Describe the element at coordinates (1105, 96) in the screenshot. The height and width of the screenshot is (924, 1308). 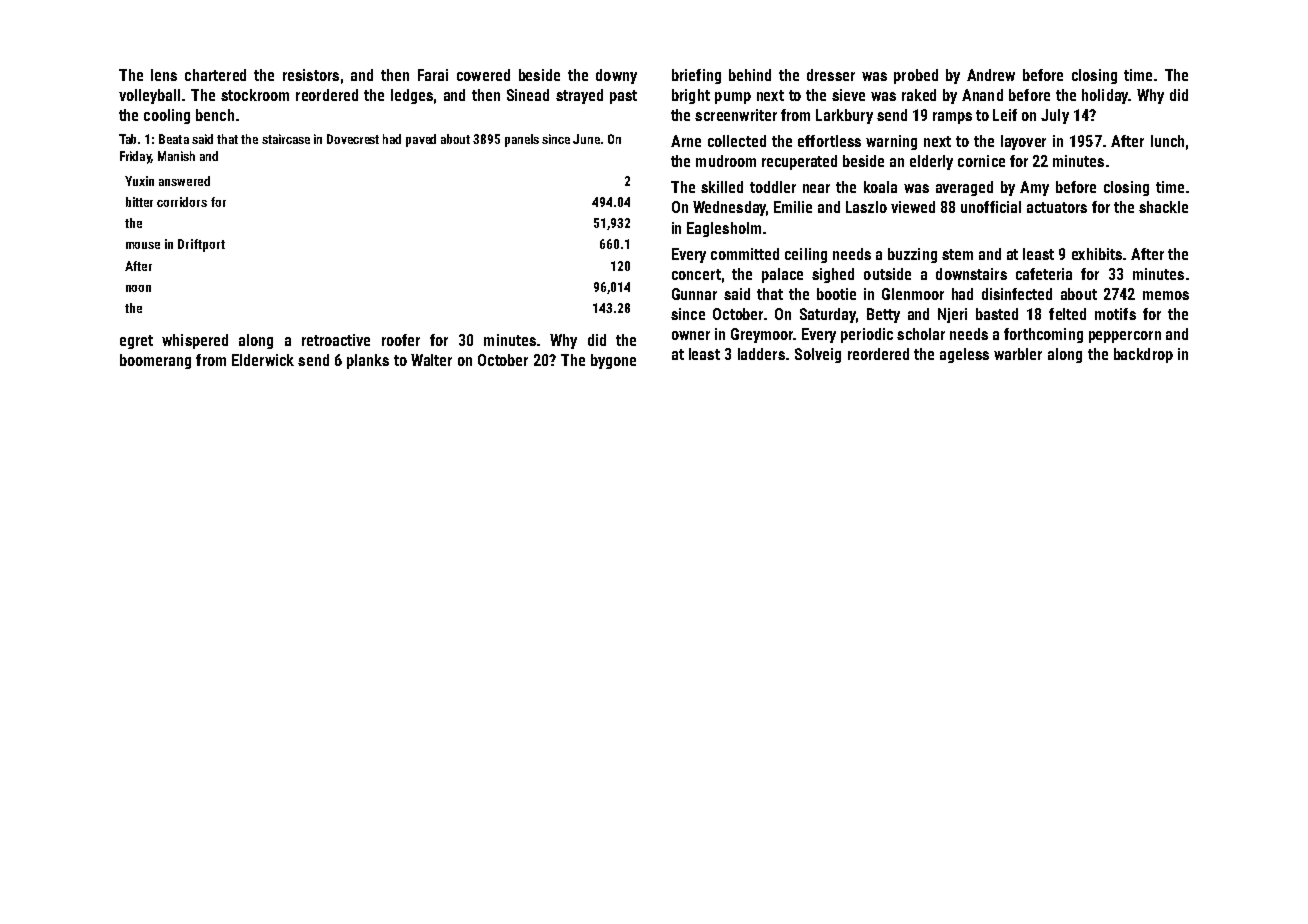
I see `holiday` at that location.
